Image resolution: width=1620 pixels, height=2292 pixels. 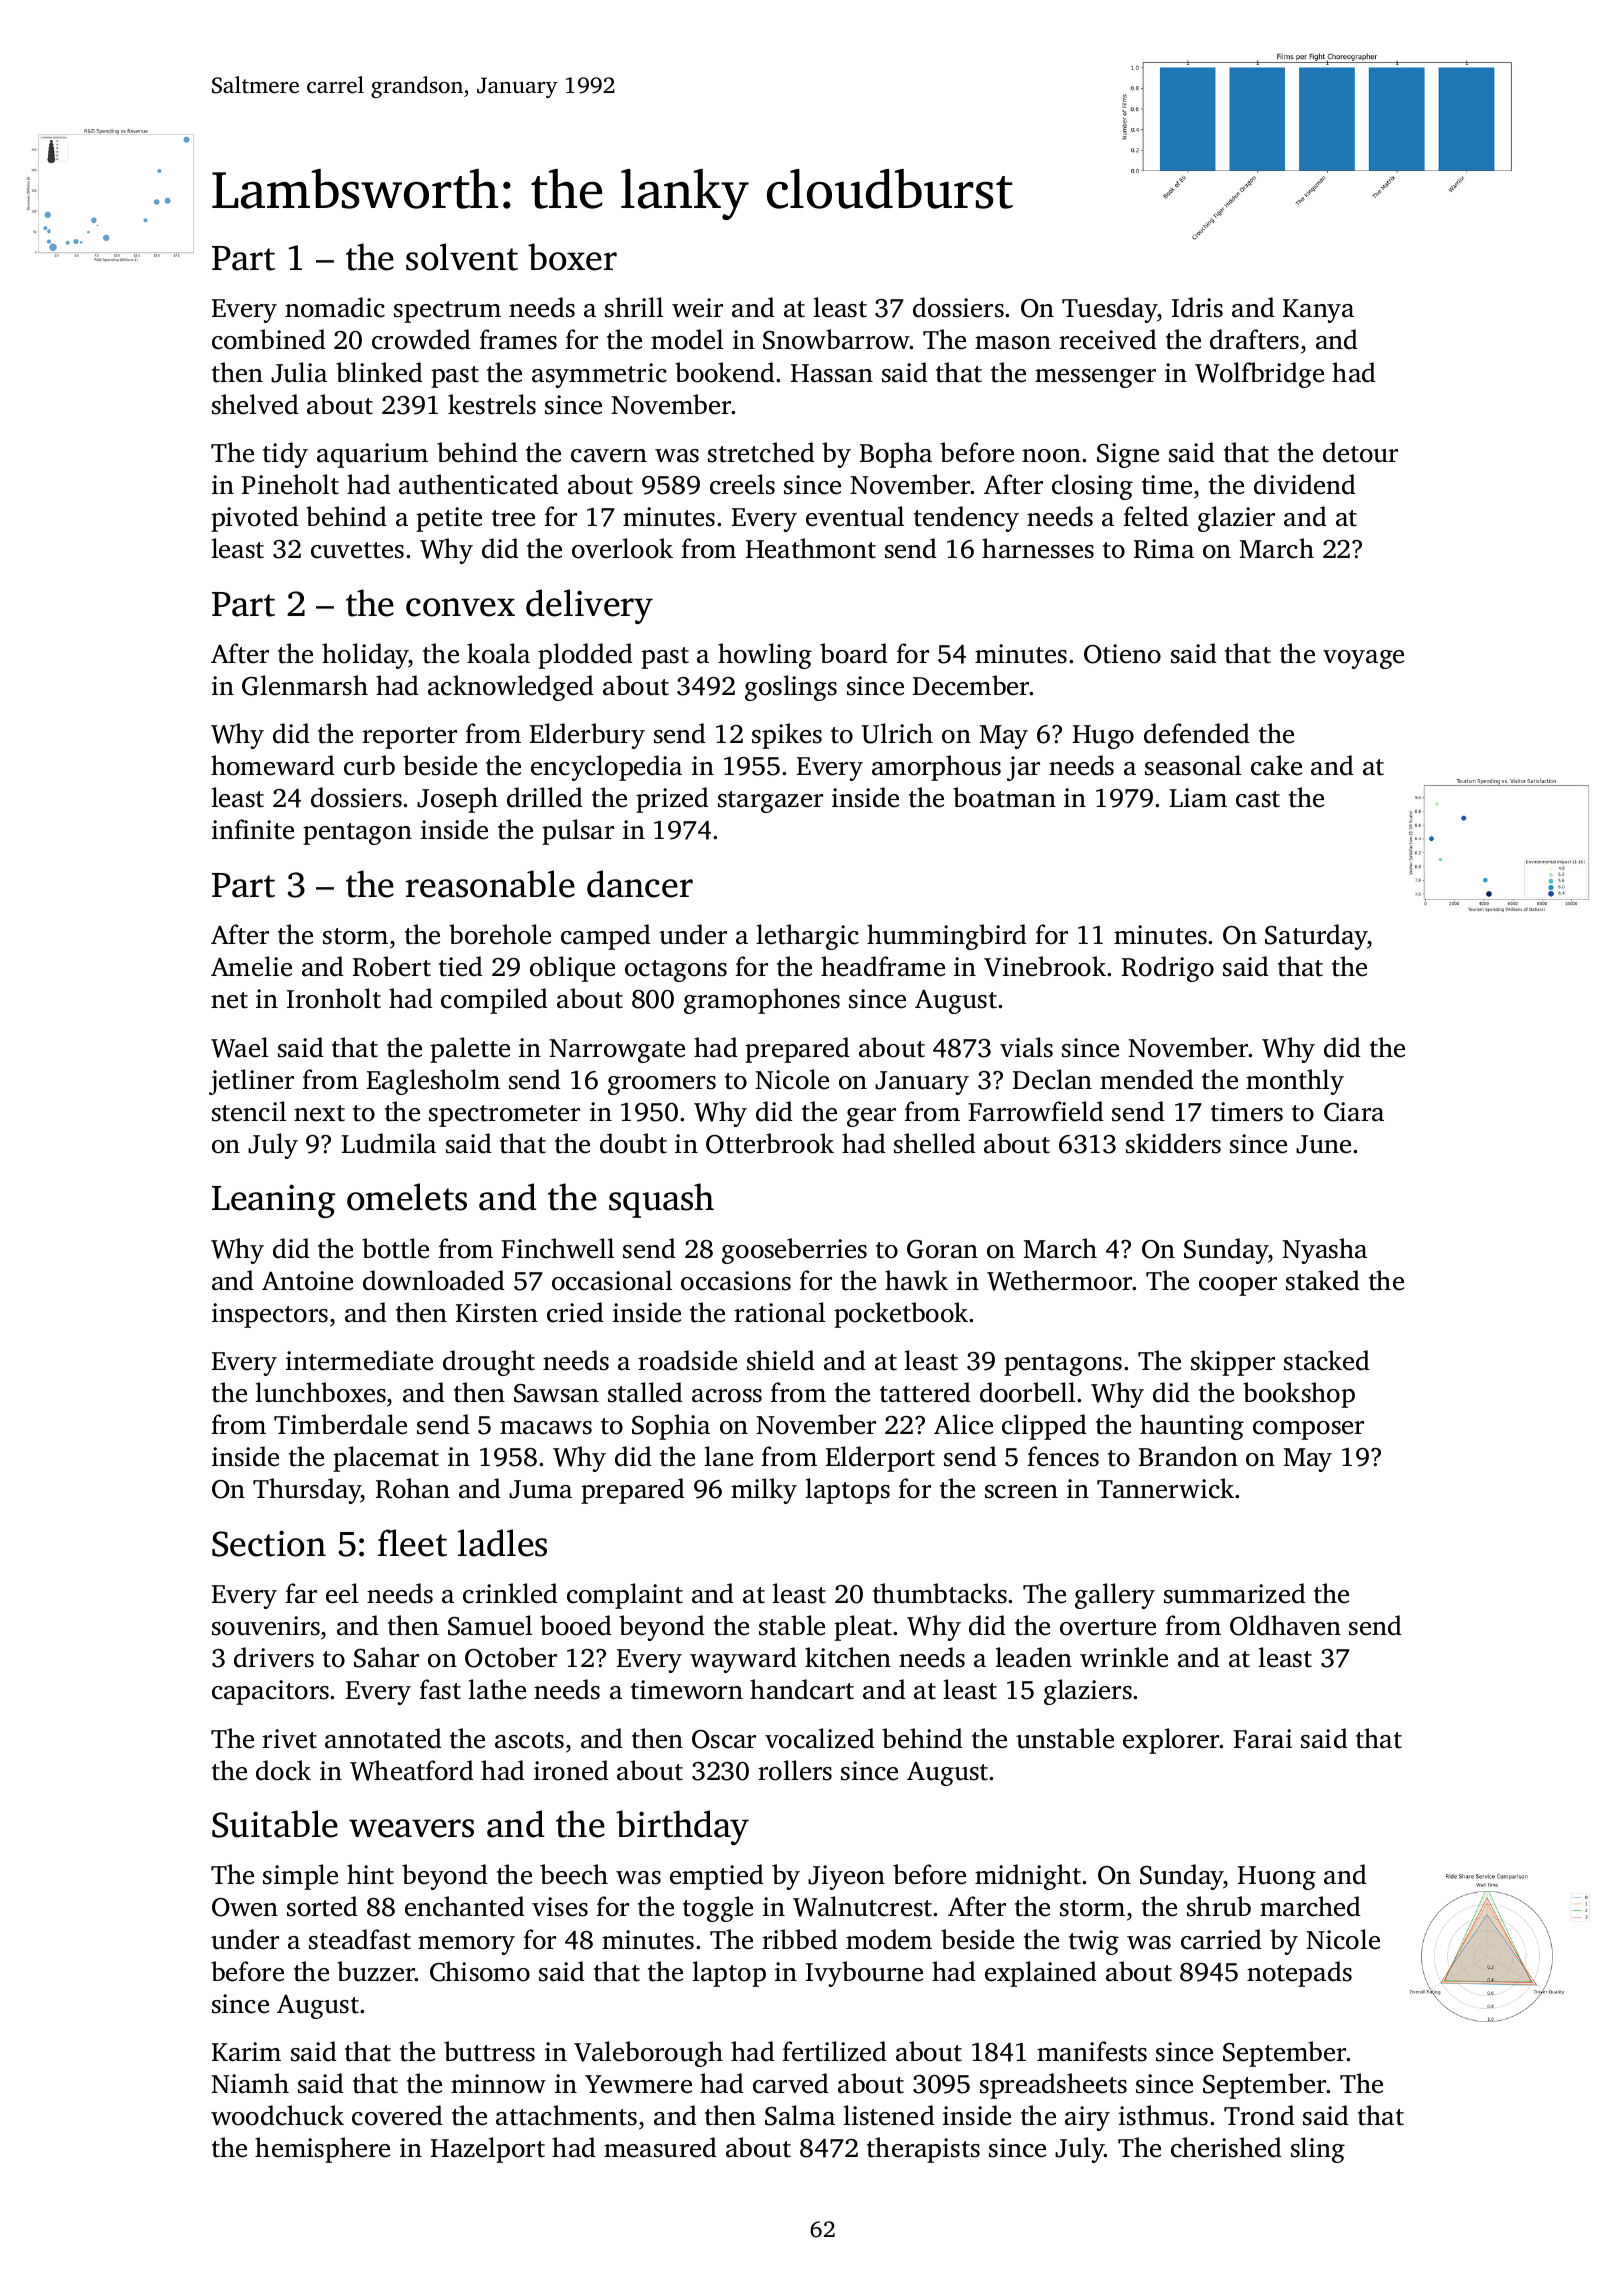 I want to click on next, so click(x=319, y=1113).
